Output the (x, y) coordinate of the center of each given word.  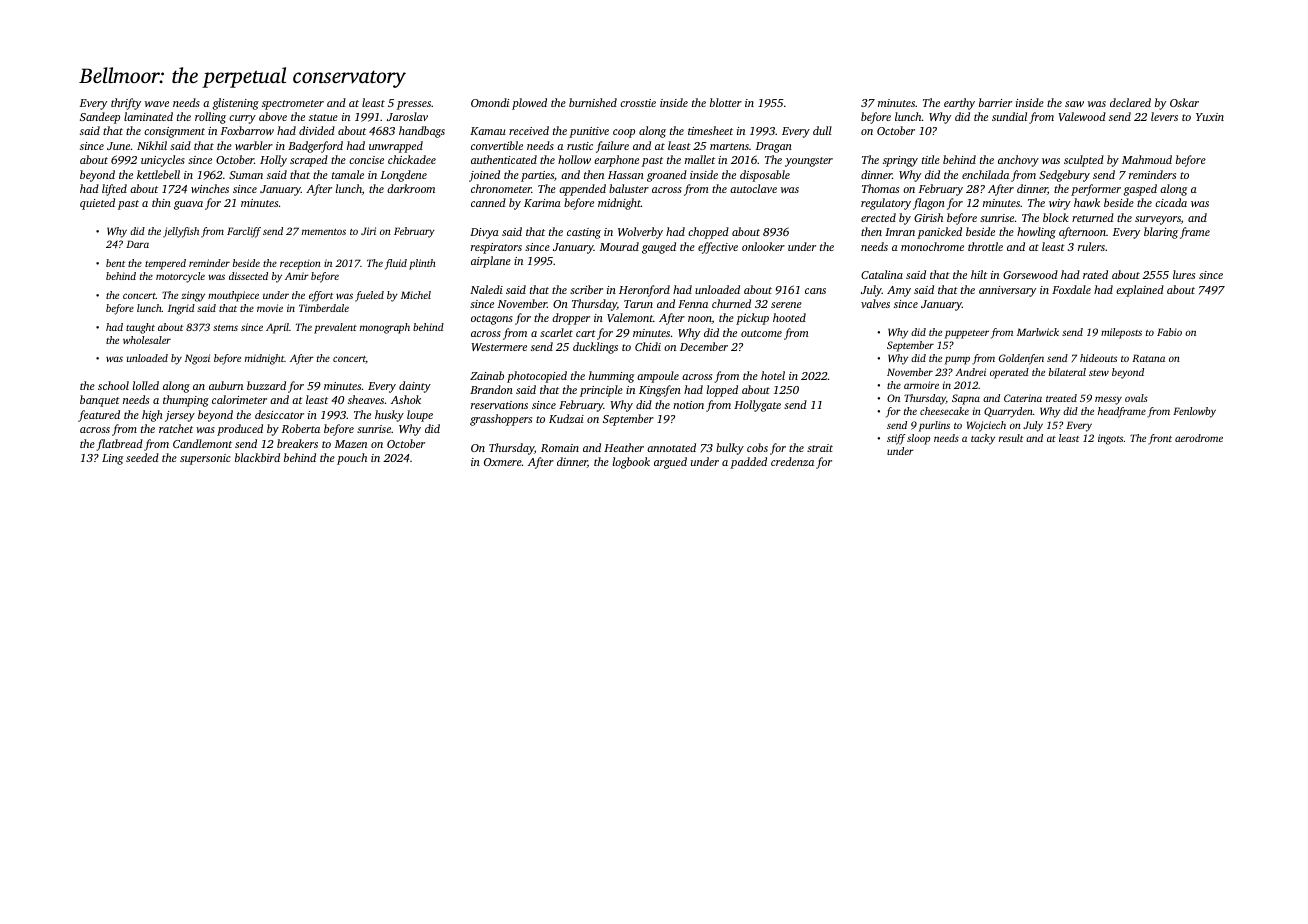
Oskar (1184, 102)
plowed (529, 104)
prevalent (335, 328)
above (273, 116)
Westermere (499, 347)
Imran (900, 232)
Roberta (301, 428)
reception (300, 264)
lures (1184, 274)
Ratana (1148, 358)
